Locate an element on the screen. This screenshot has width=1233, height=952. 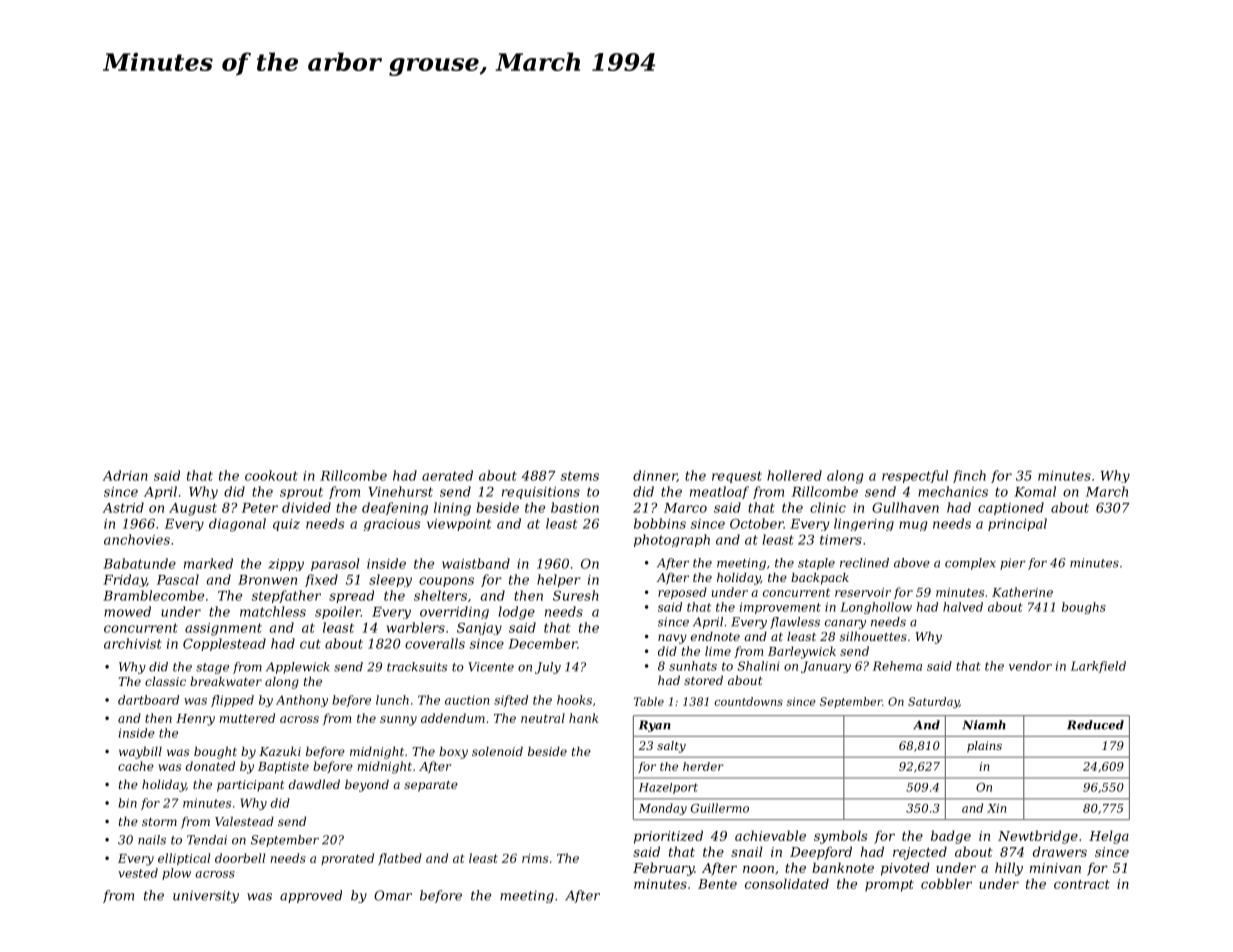
diagonal is located at coordinates (237, 525).
